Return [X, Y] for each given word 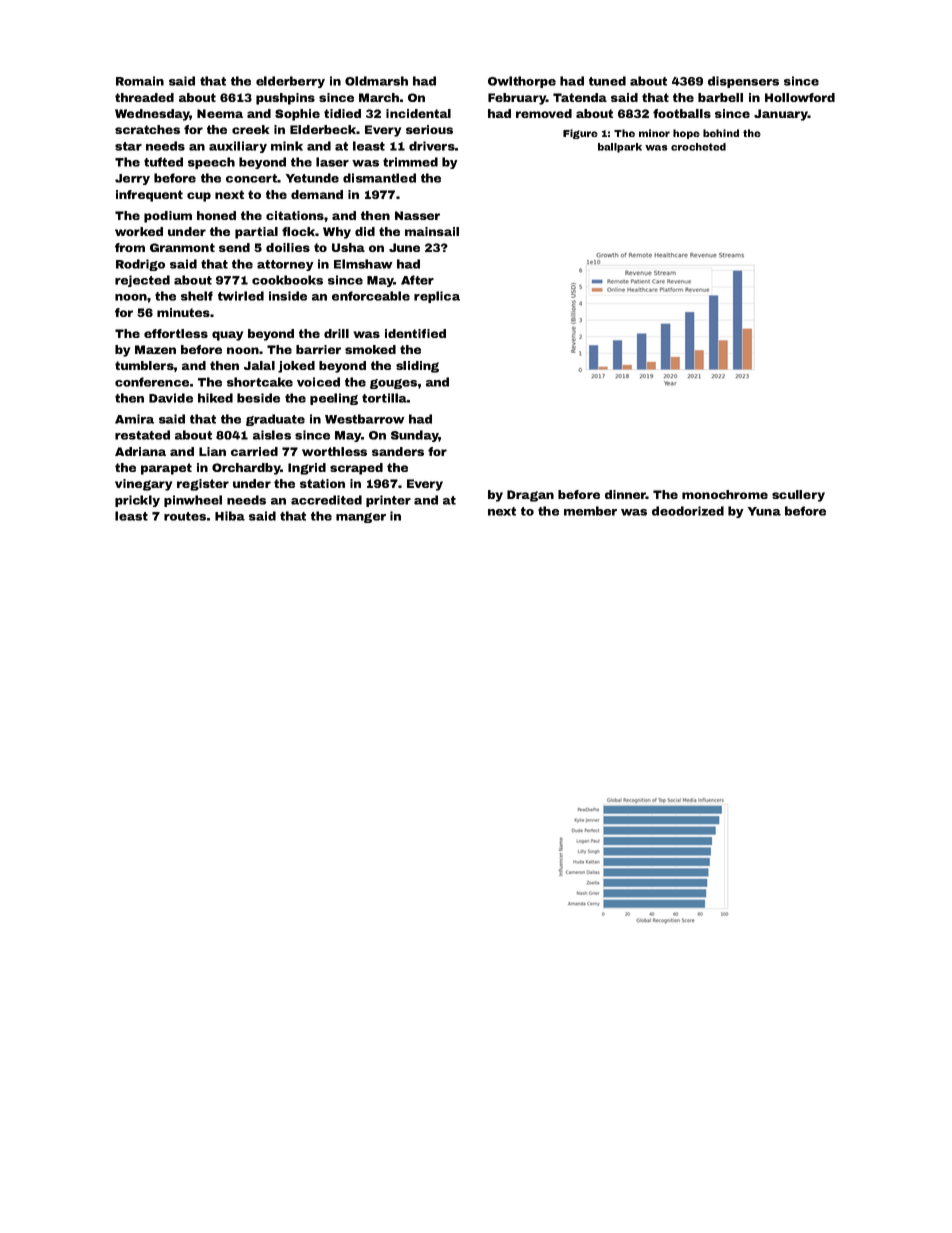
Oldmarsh [376, 81]
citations [295, 215]
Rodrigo [140, 265]
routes [185, 516]
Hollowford [800, 97]
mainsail [432, 231]
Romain [140, 81]
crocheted [698, 147]
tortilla [384, 398]
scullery [798, 496]
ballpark [620, 148]
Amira [134, 419]
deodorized [688, 511]
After [417, 280]
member [590, 511]
